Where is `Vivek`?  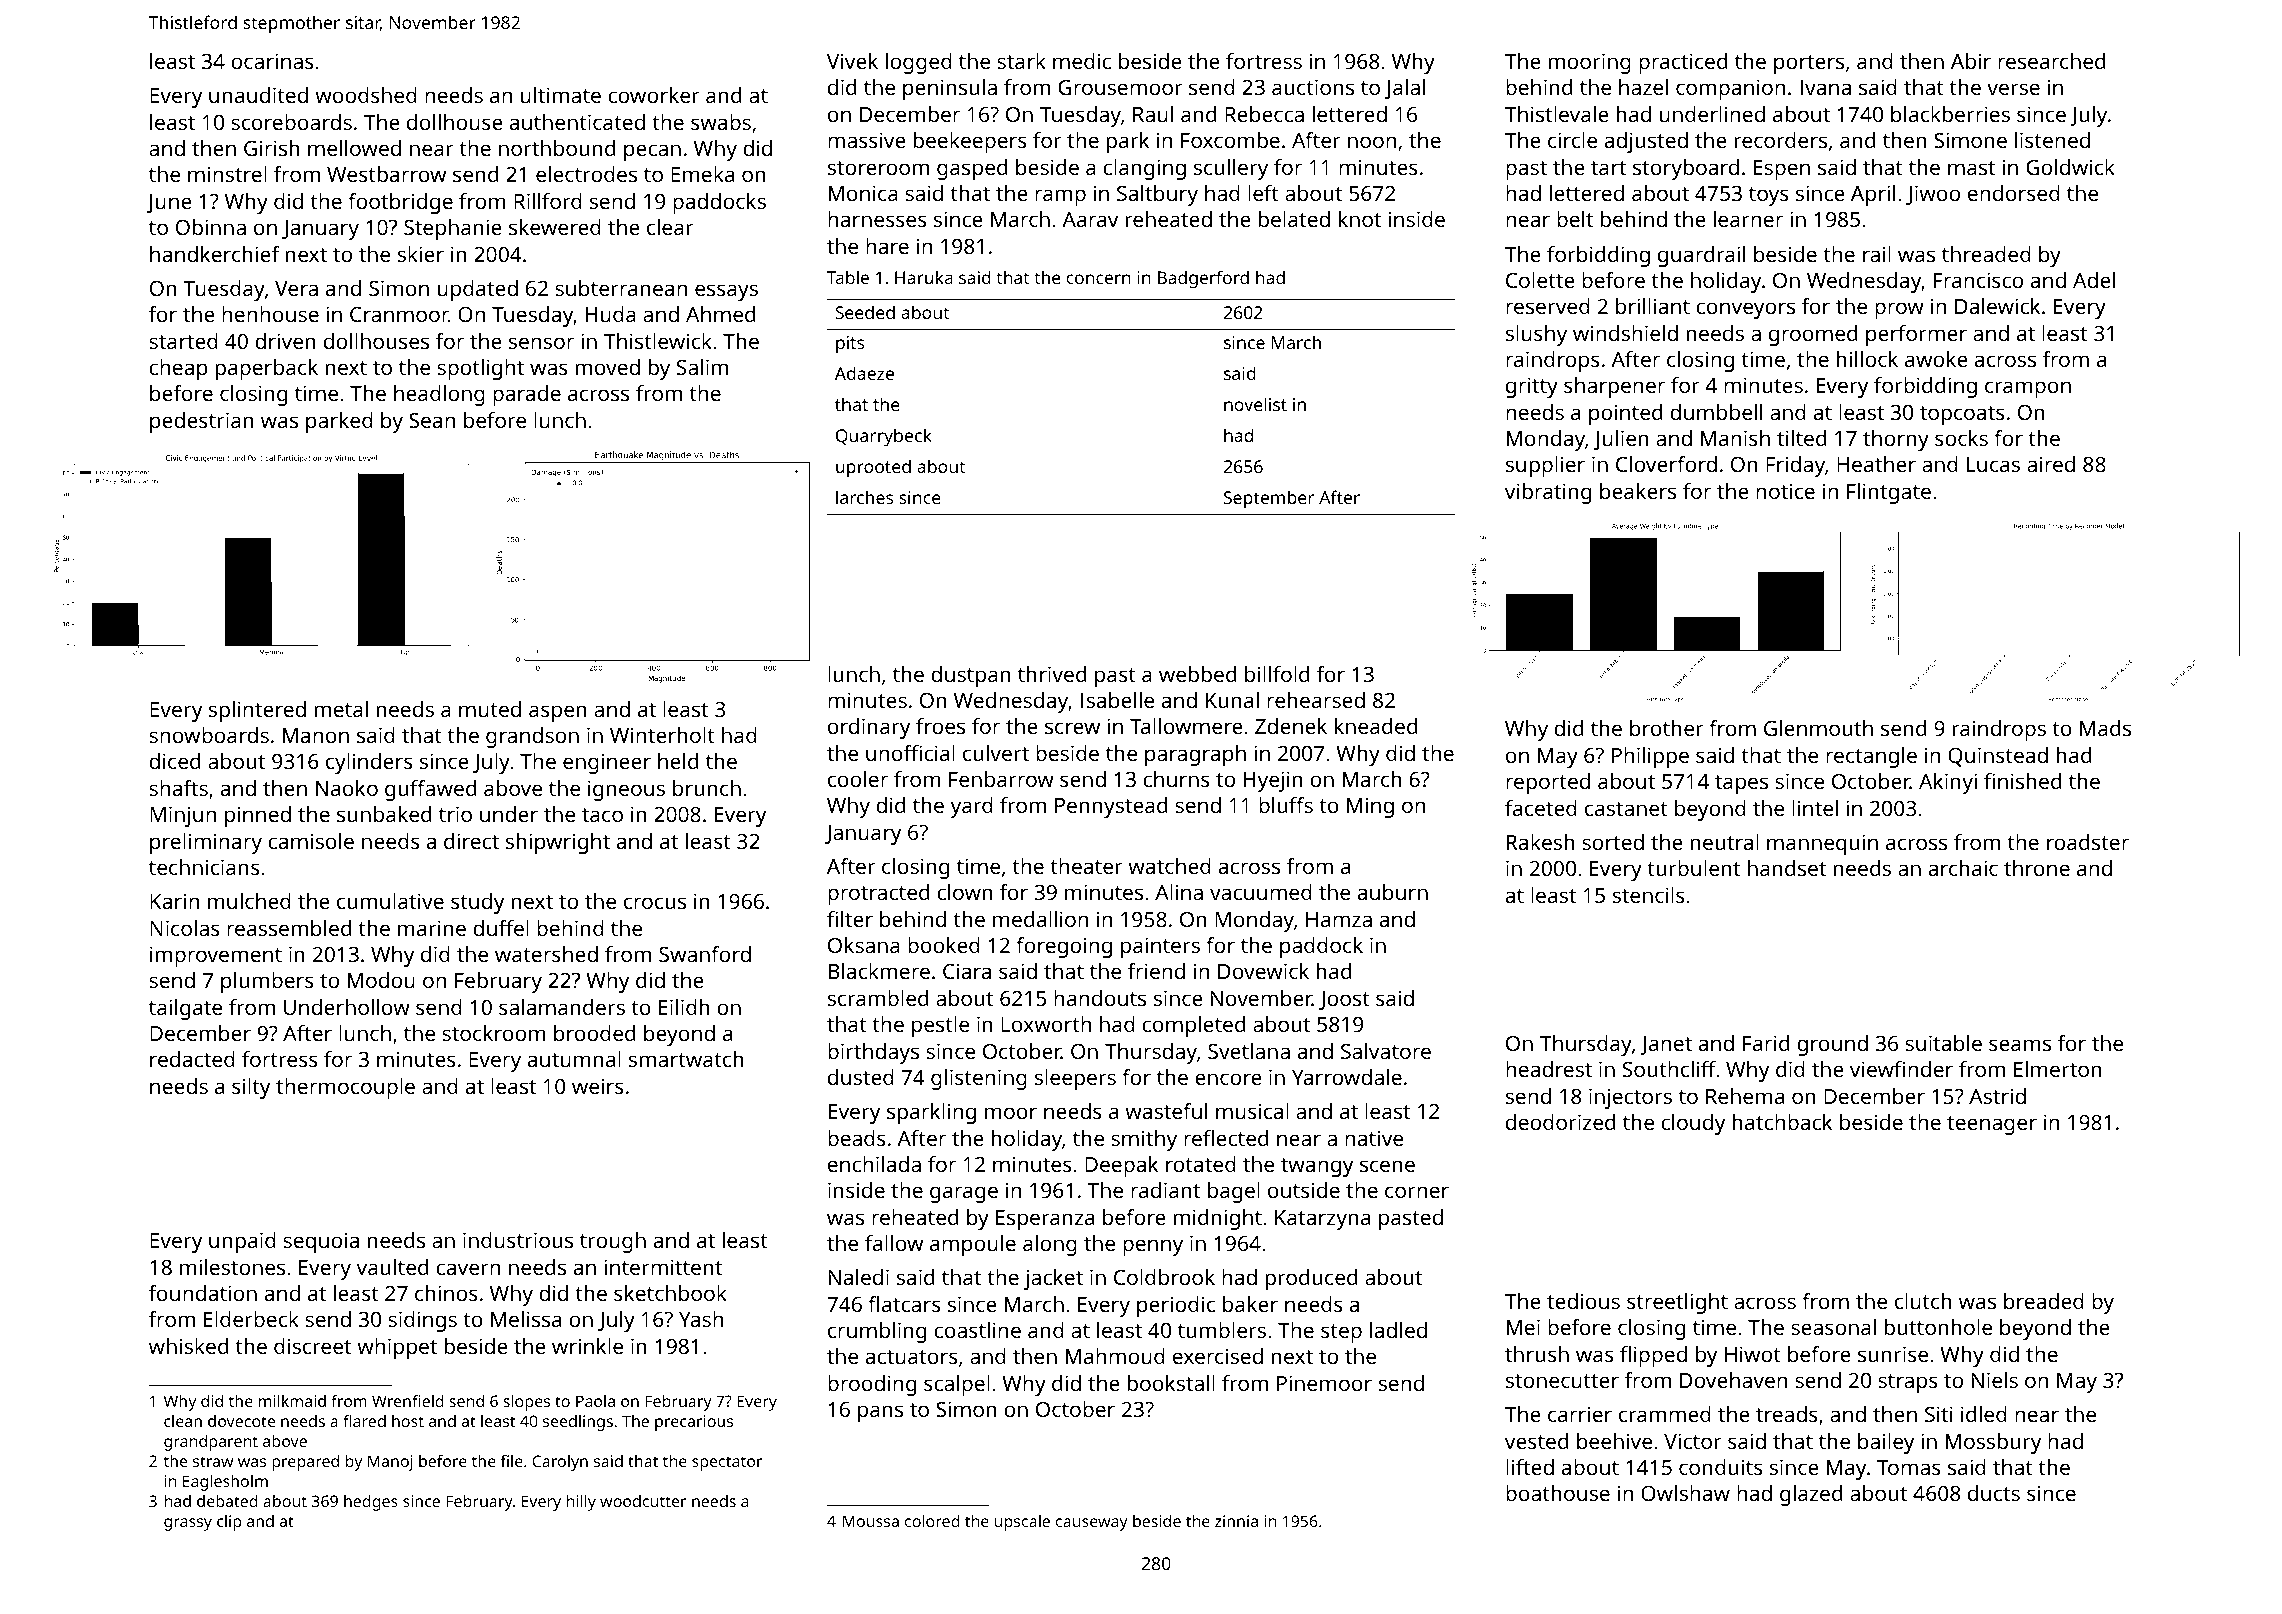
Vivek is located at coordinates (852, 61).
